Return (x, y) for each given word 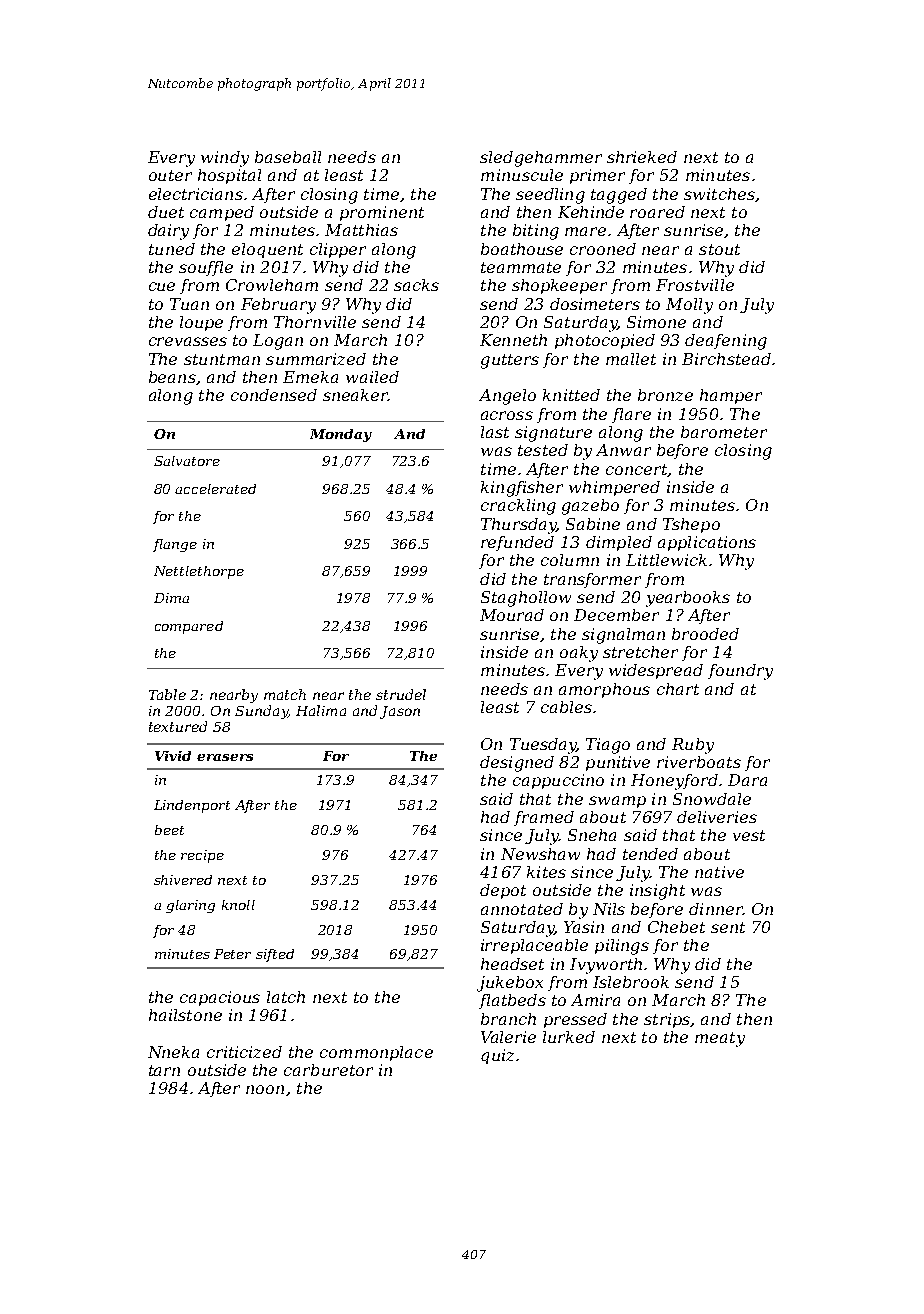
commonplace (376, 1053)
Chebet (676, 927)
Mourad (512, 615)
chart (678, 689)
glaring (190, 906)
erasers (225, 757)
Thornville (315, 322)
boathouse (522, 249)
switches (719, 194)
